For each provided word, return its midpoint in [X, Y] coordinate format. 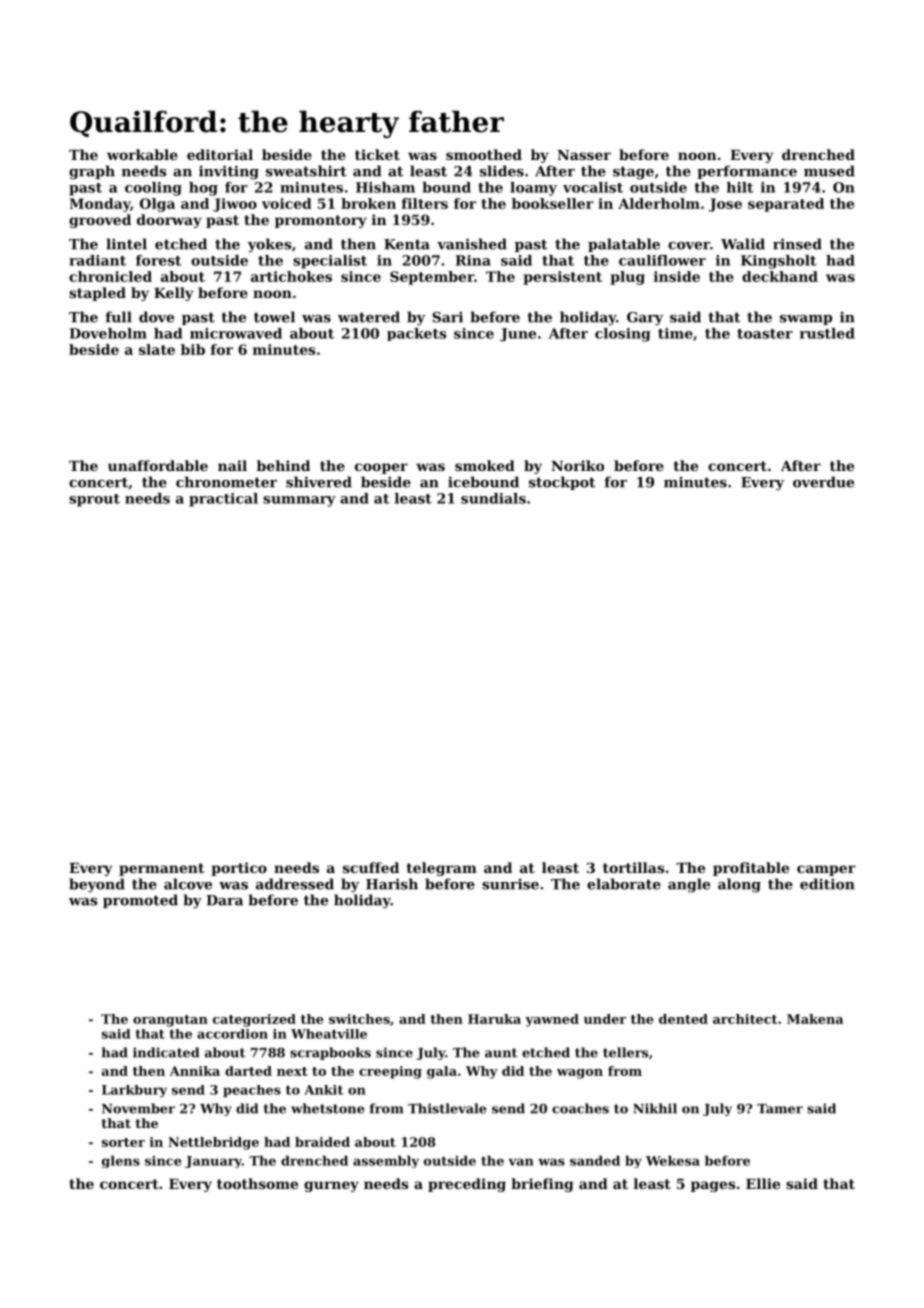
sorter [123, 1142]
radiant [97, 260]
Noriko [577, 465]
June [518, 335]
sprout [94, 500]
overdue [823, 482]
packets [416, 334]
